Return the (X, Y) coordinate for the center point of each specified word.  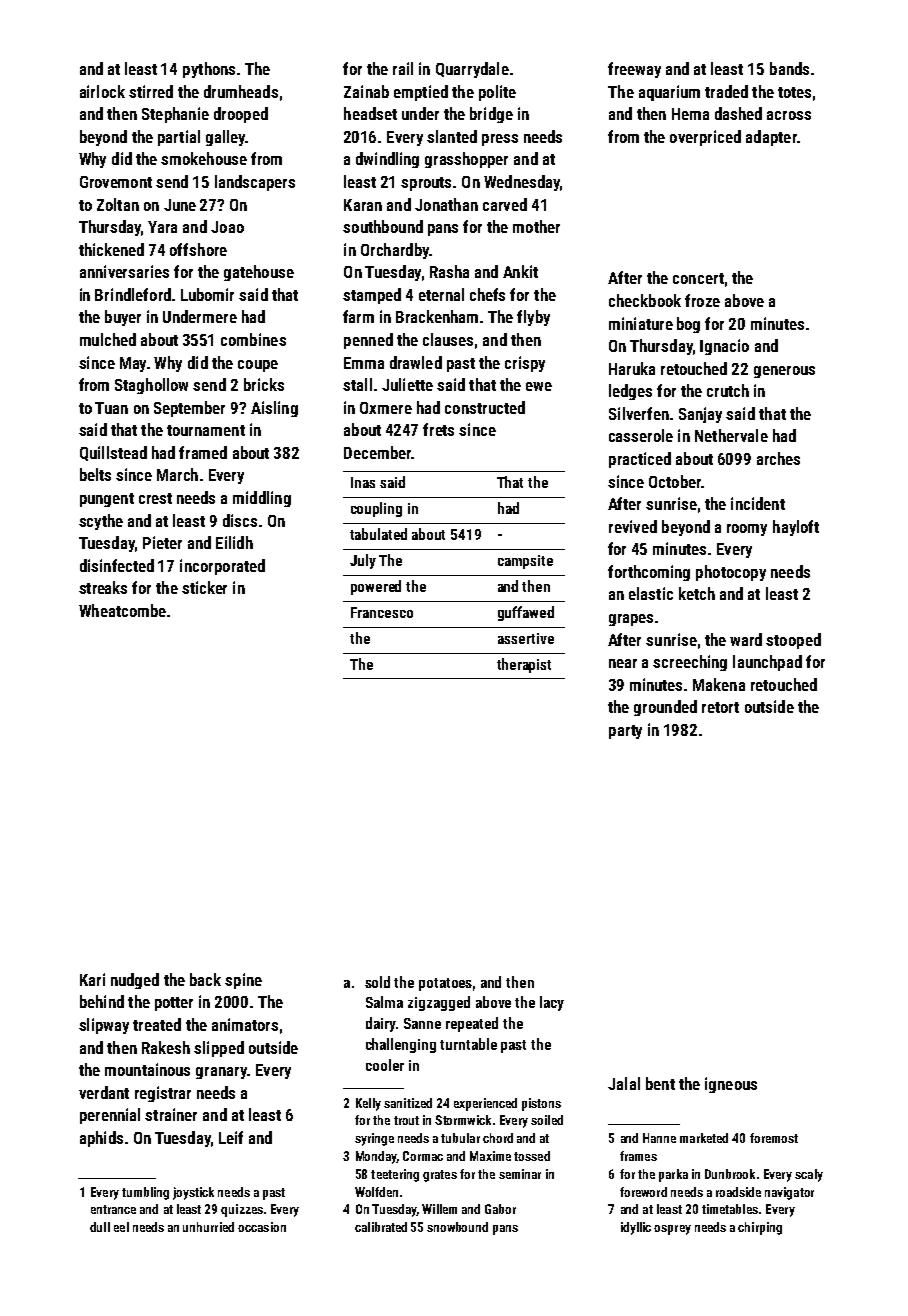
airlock (102, 91)
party (625, 732)
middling (262, 499)
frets (438, 429)
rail (403, 68)
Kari (92, 979)
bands (789, 68)
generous (784, 372)
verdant (104, 1092)
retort (720, 707)
